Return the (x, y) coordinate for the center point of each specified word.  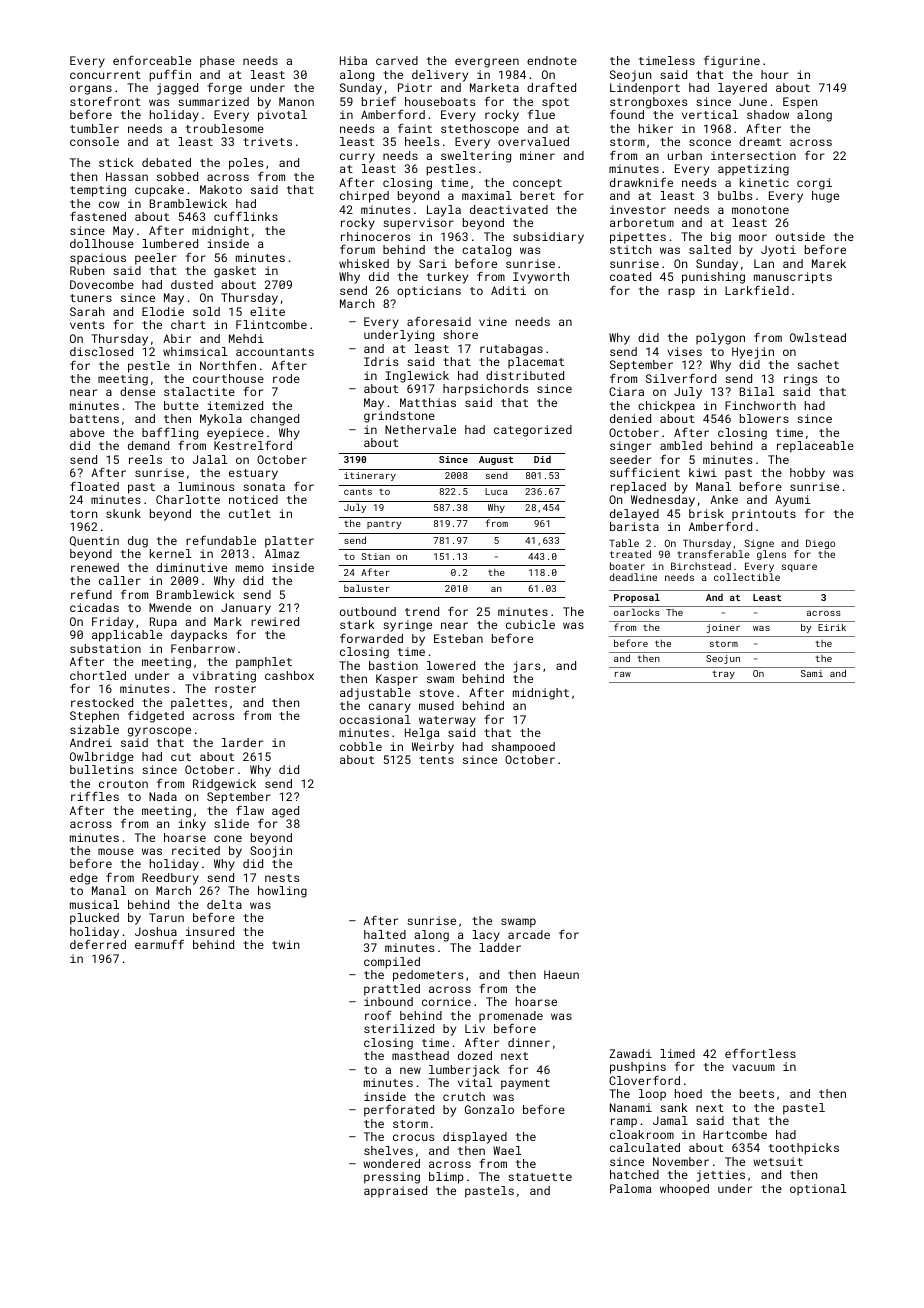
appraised (395, 1192)
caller (120, 580)
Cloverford (644, 1080)
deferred (98, 944)
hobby (807, 474)
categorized (533, 431)
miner (537, 155)
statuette (540, 1177)
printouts (764, 515)
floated (94, 486)
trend (422, 611)
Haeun (561, 974)
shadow (768, 114)
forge (224, 89)
